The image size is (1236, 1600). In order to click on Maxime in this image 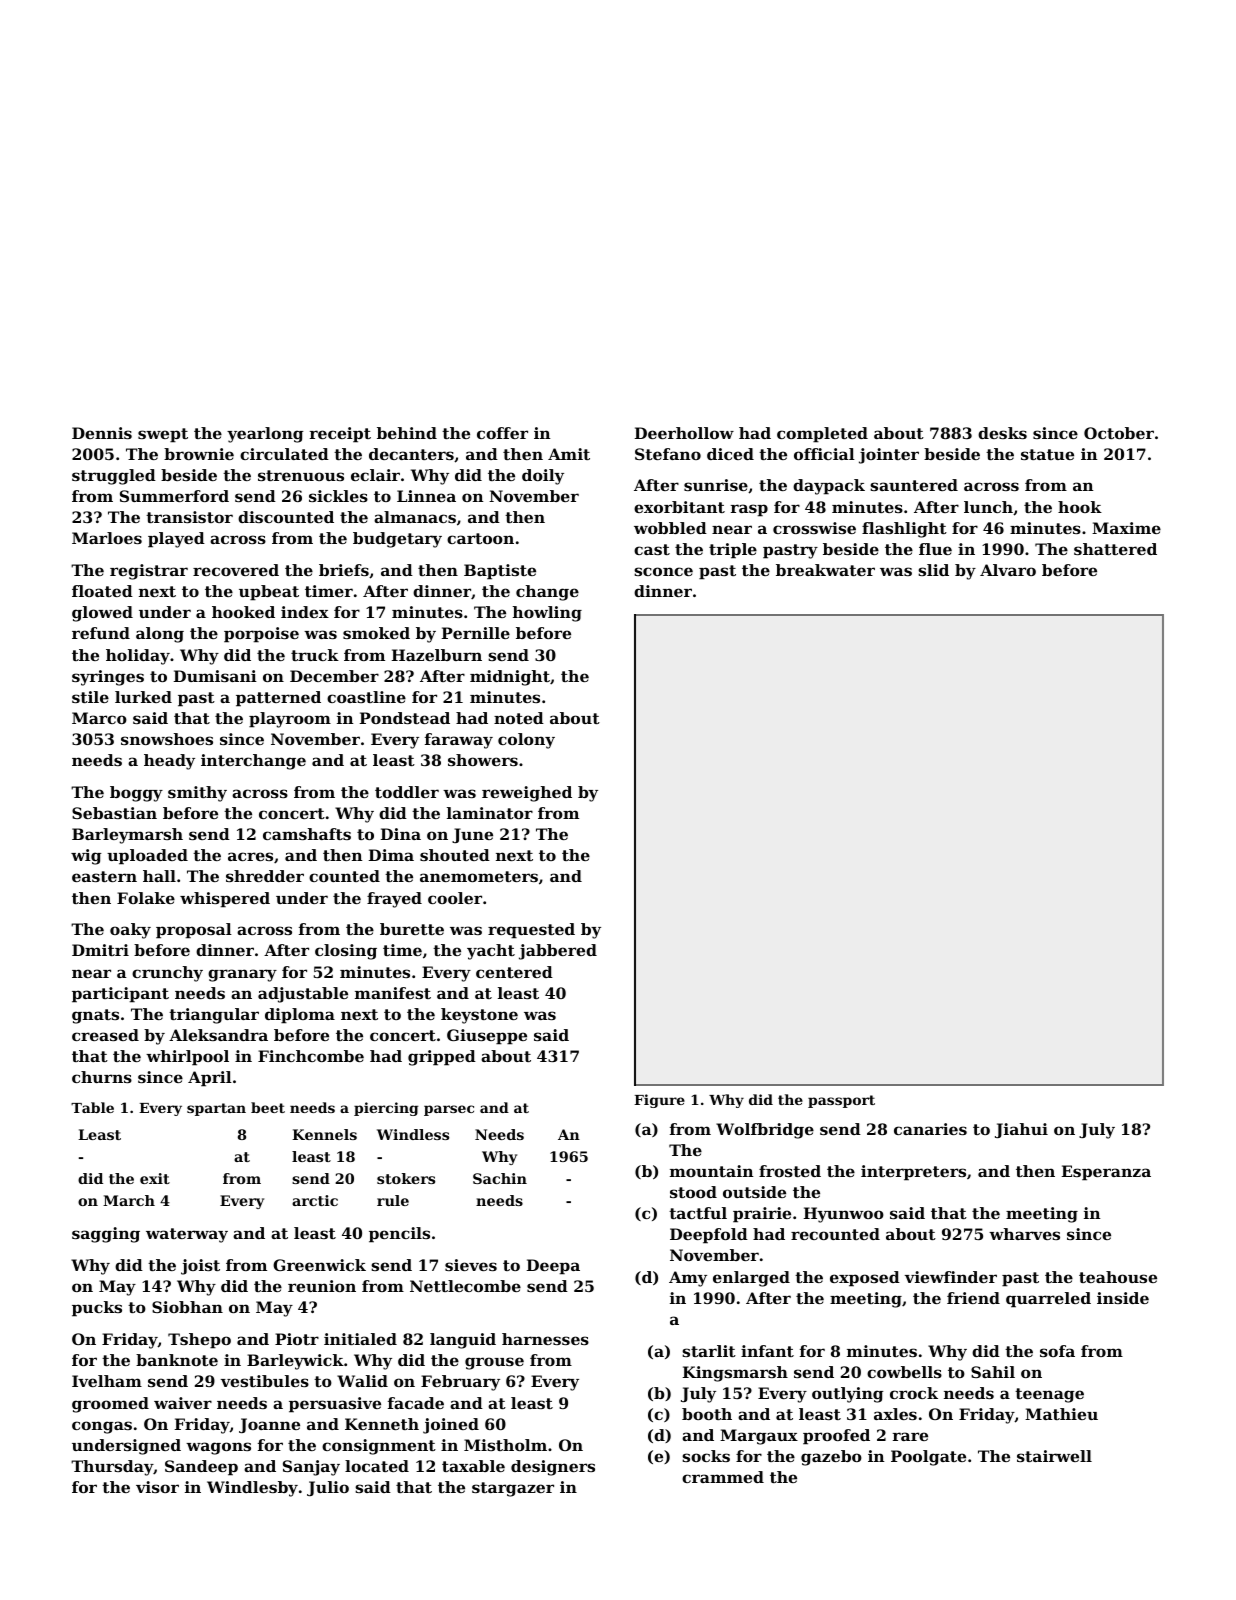, I will do `click(1126, 528)`.
